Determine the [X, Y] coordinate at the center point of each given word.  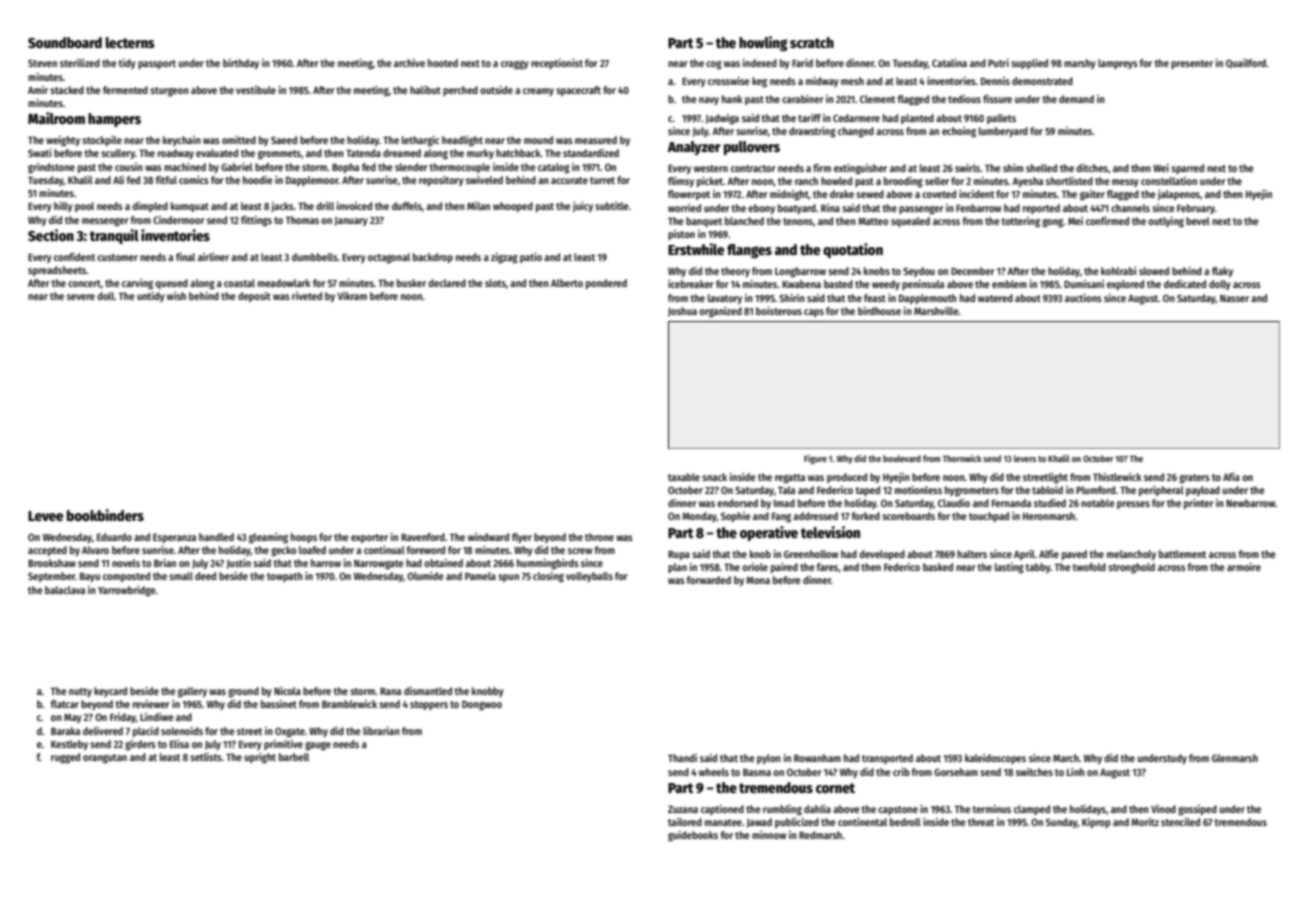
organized [720, 312]
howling [763, 43]
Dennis [995, 81]
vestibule [256, 90]
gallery [192, 692]
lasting [1009, 568]
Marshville [936, 311]
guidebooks [693, 836]
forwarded [709, 580]
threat [981, 822]
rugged [65, 758]
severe [81, 297]
